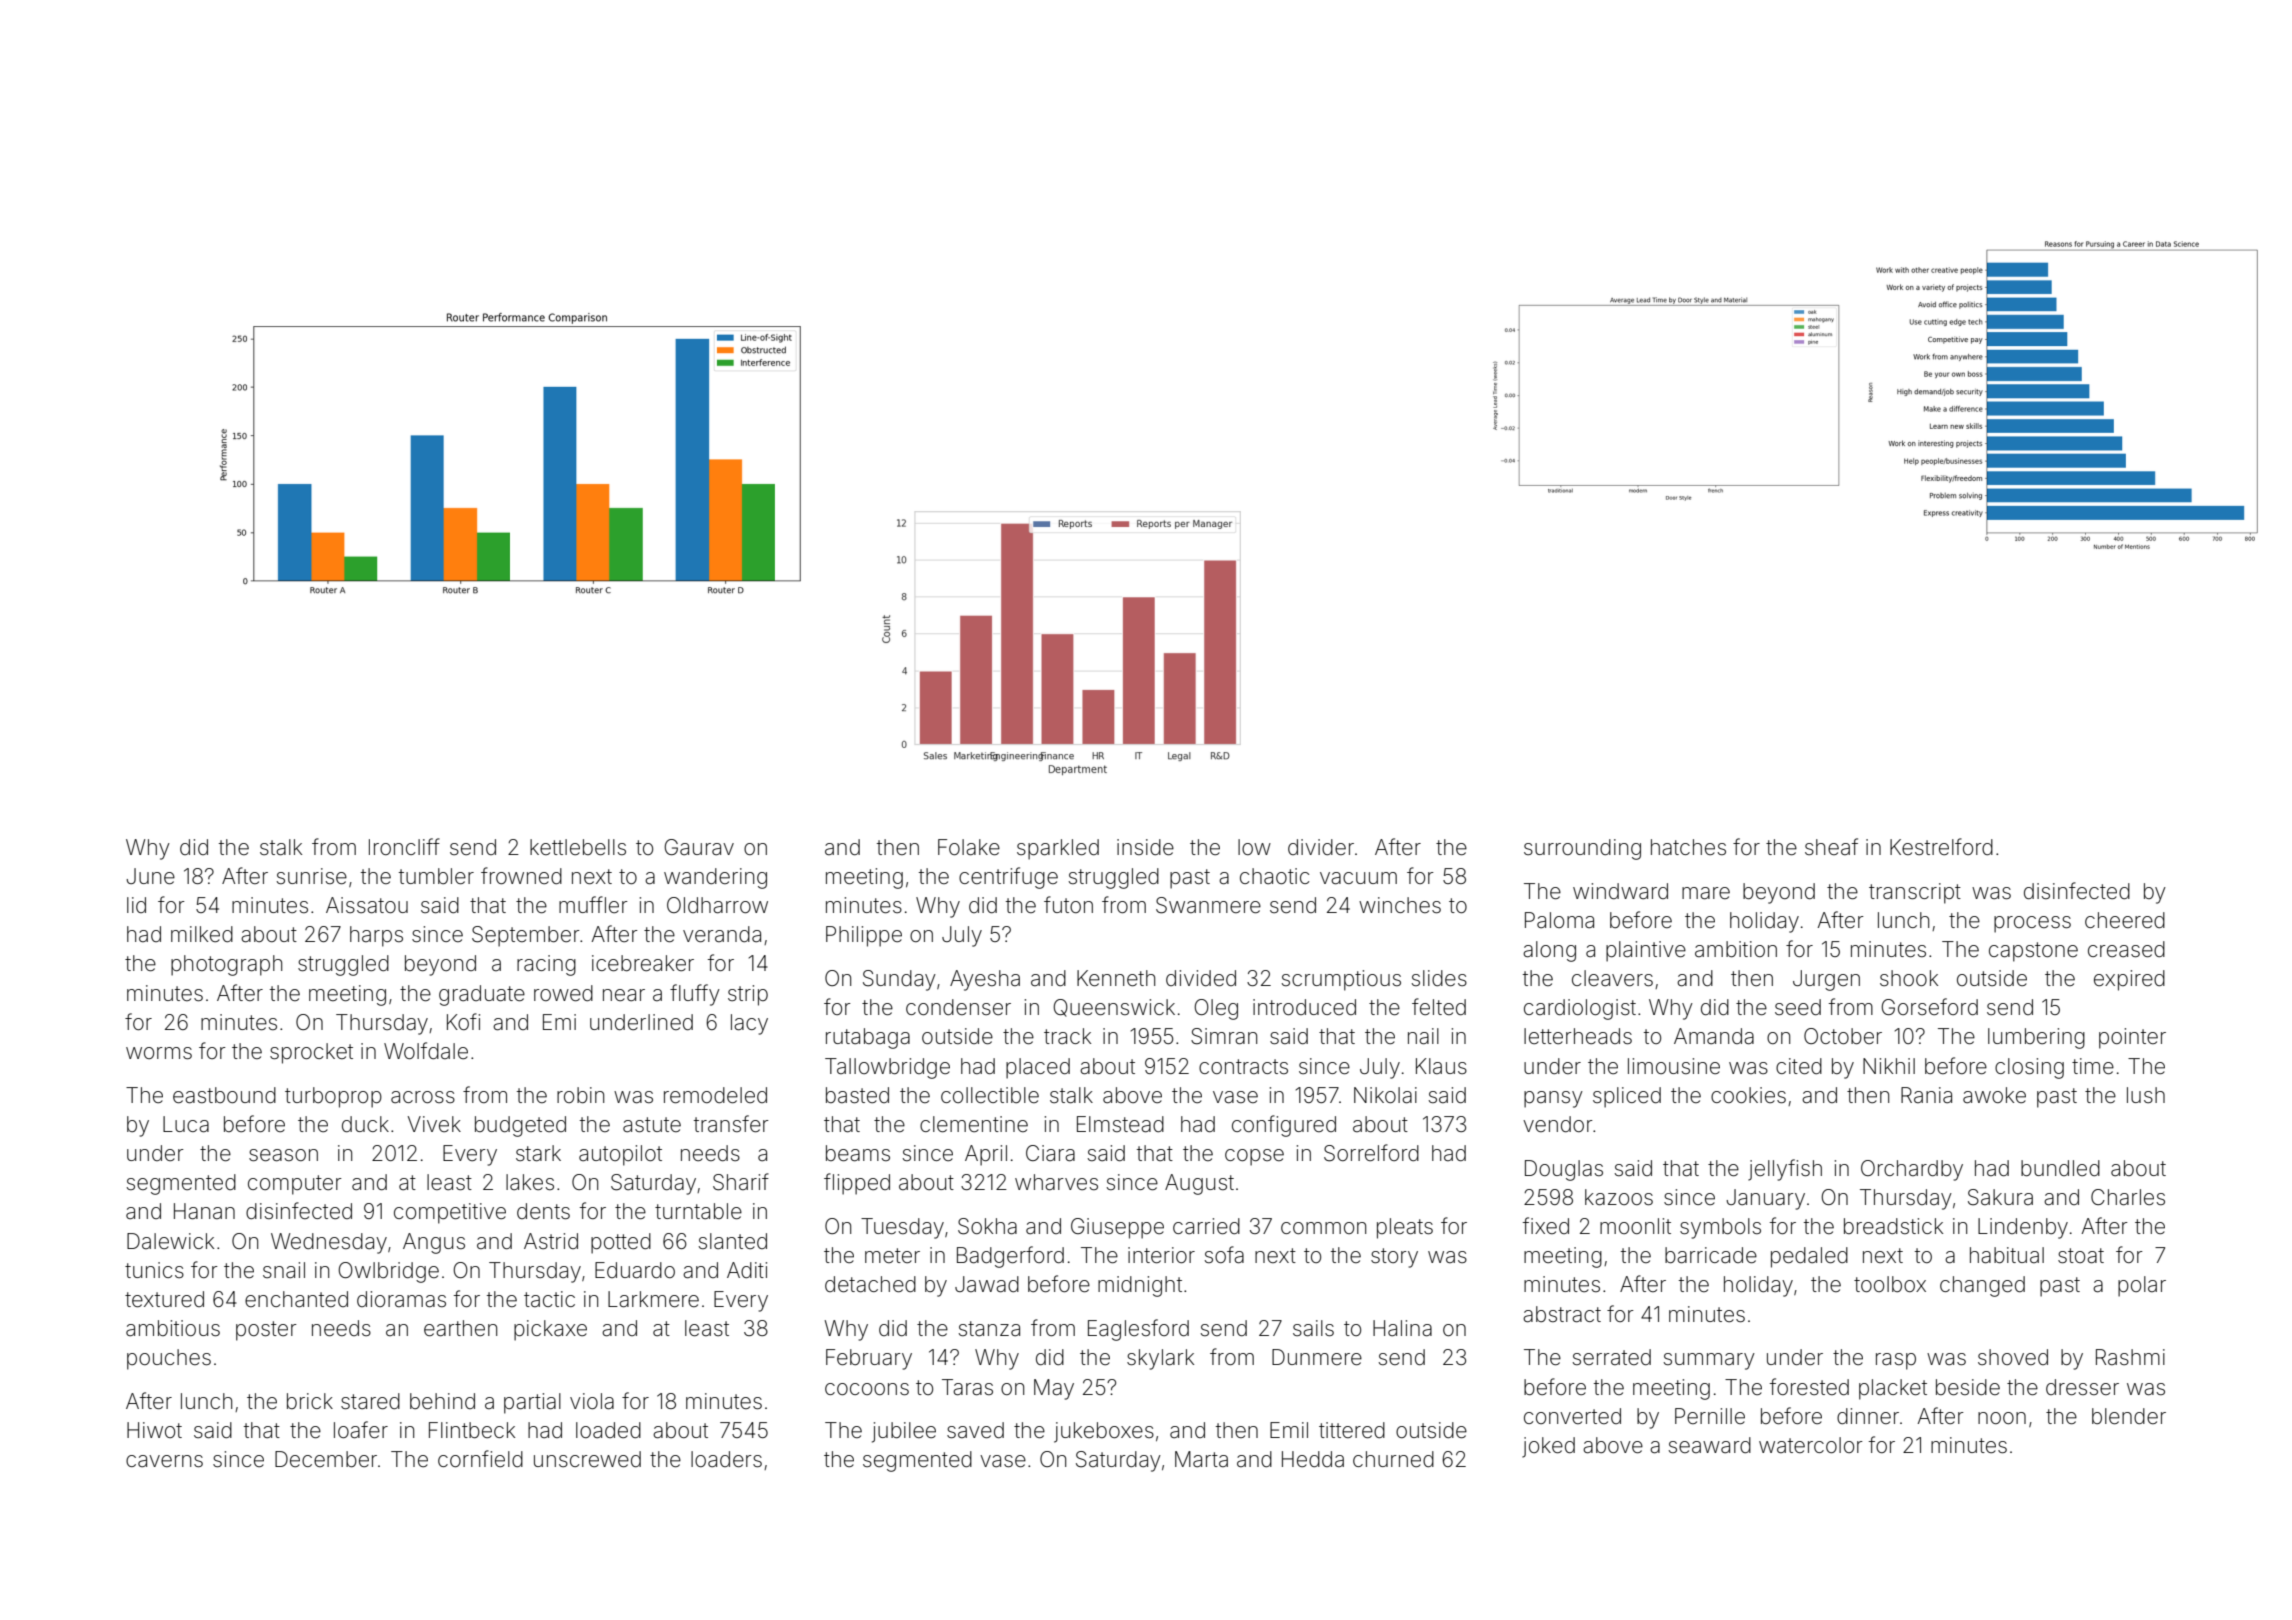 This screenshot has height=1620, width=2292. Describe the element at coordinates (1114, 1008) in the screenshot. I see `Queenswick` at that location.
